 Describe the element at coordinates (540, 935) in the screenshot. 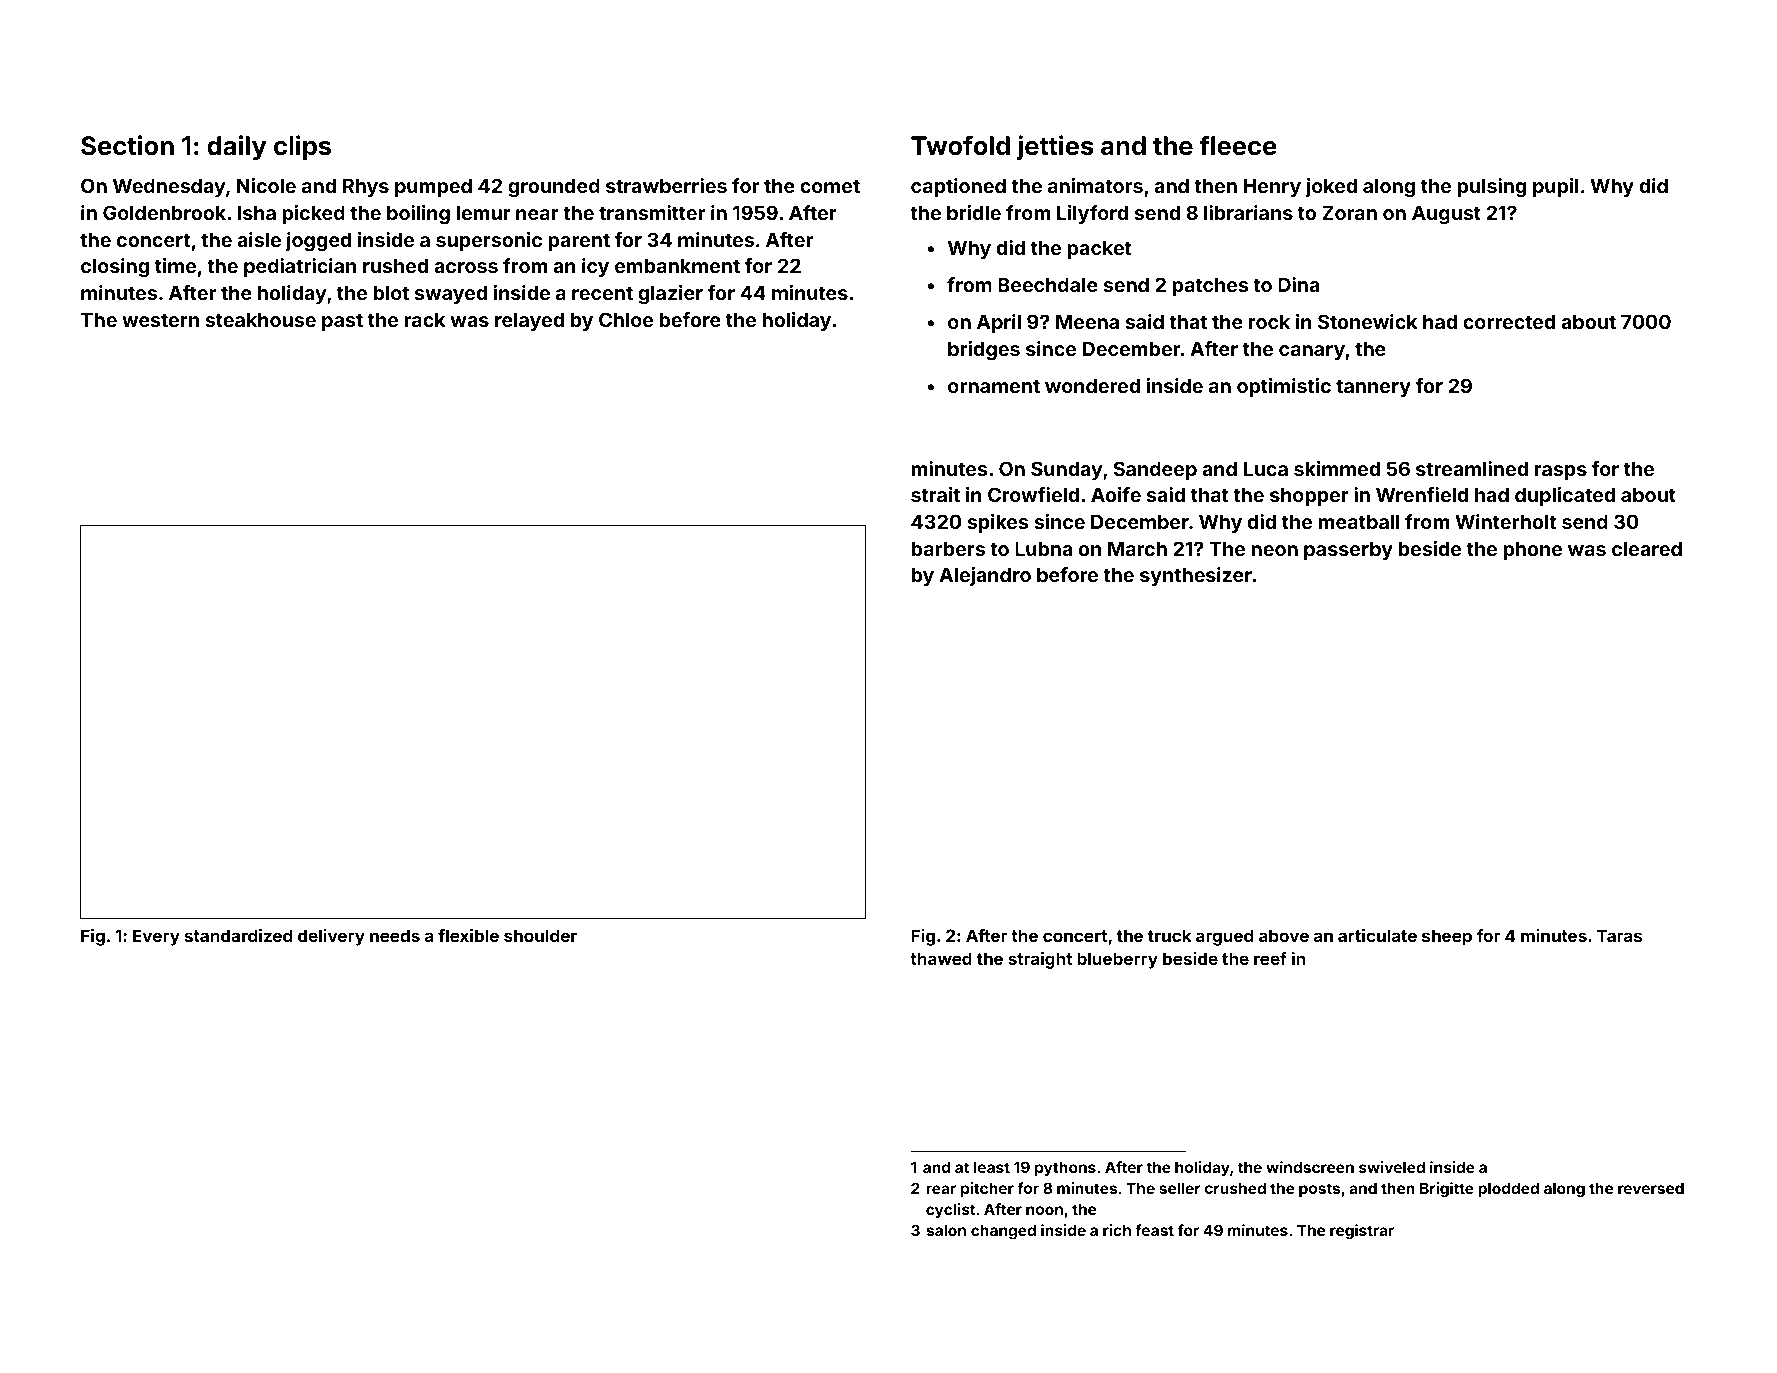

I see `shoulder` at that location.
